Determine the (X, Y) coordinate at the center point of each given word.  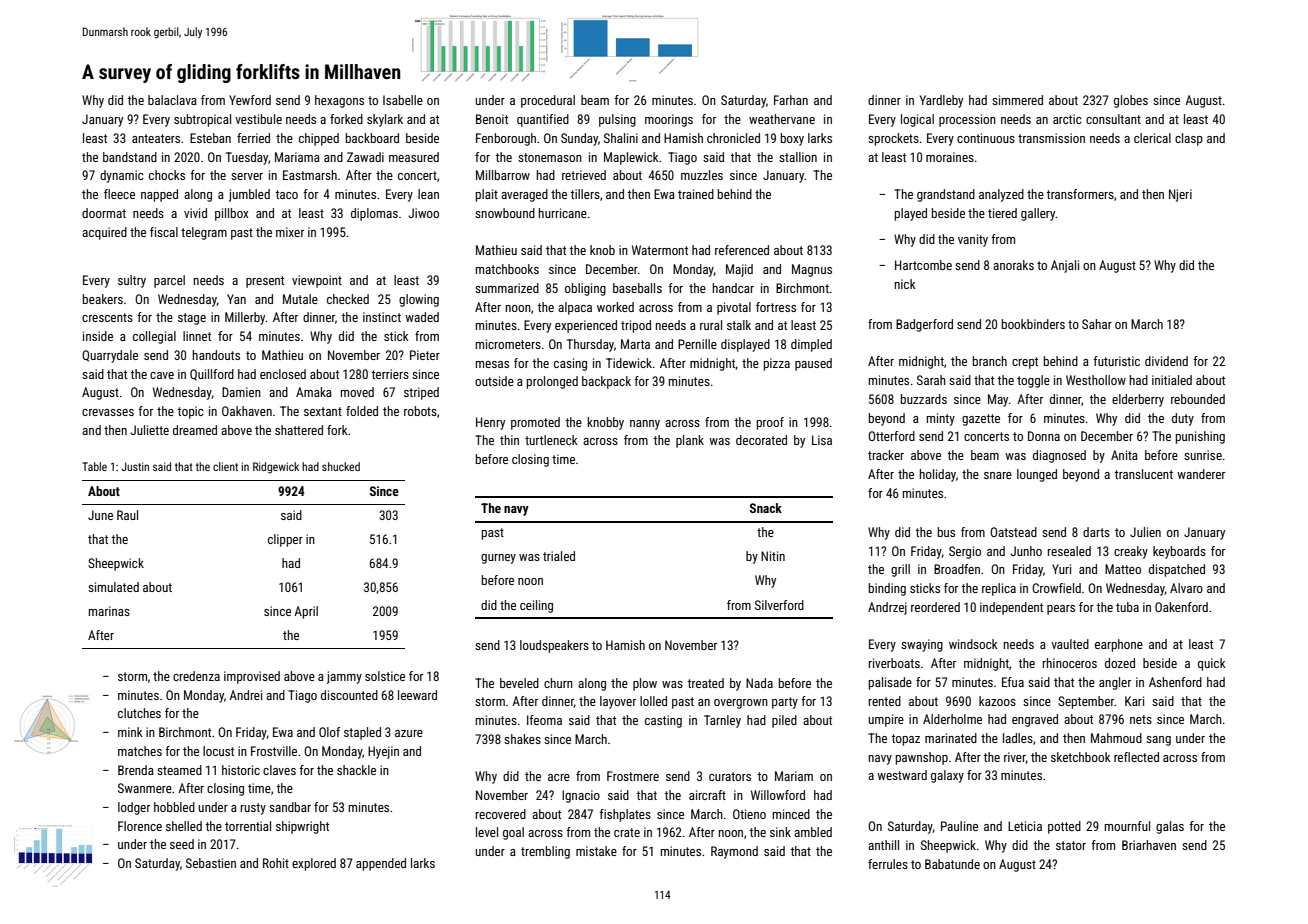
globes (1131, 101)
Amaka (314, 392)
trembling (545, 852)
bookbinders (1033, 324)
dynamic (122, 176)
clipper (285, 540)
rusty (253, 809)
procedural (548, 101)
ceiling (536, 606)
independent (1011, 608)
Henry (490, 423)
